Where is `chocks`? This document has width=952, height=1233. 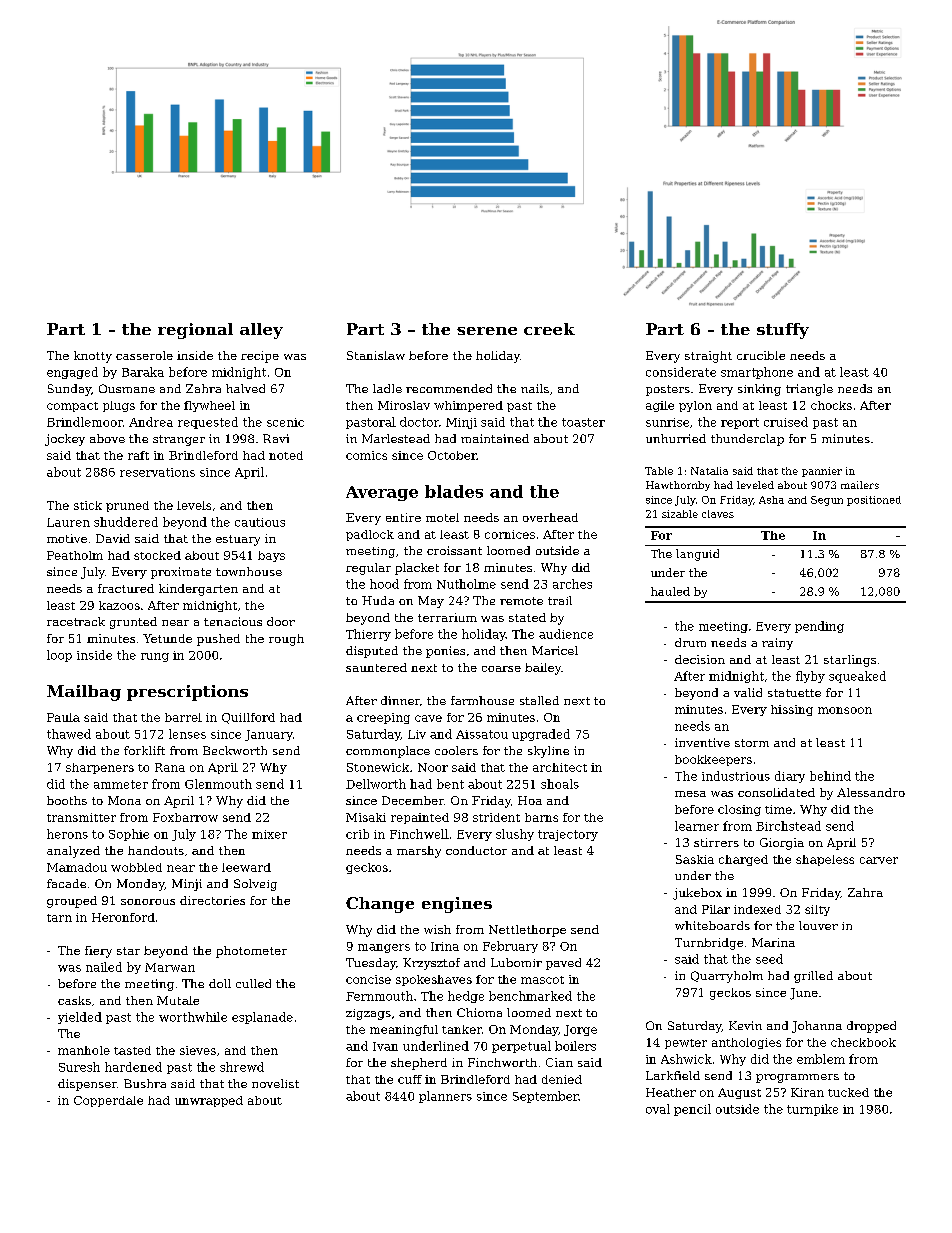 chocks is located at coordinates (831, 405).
